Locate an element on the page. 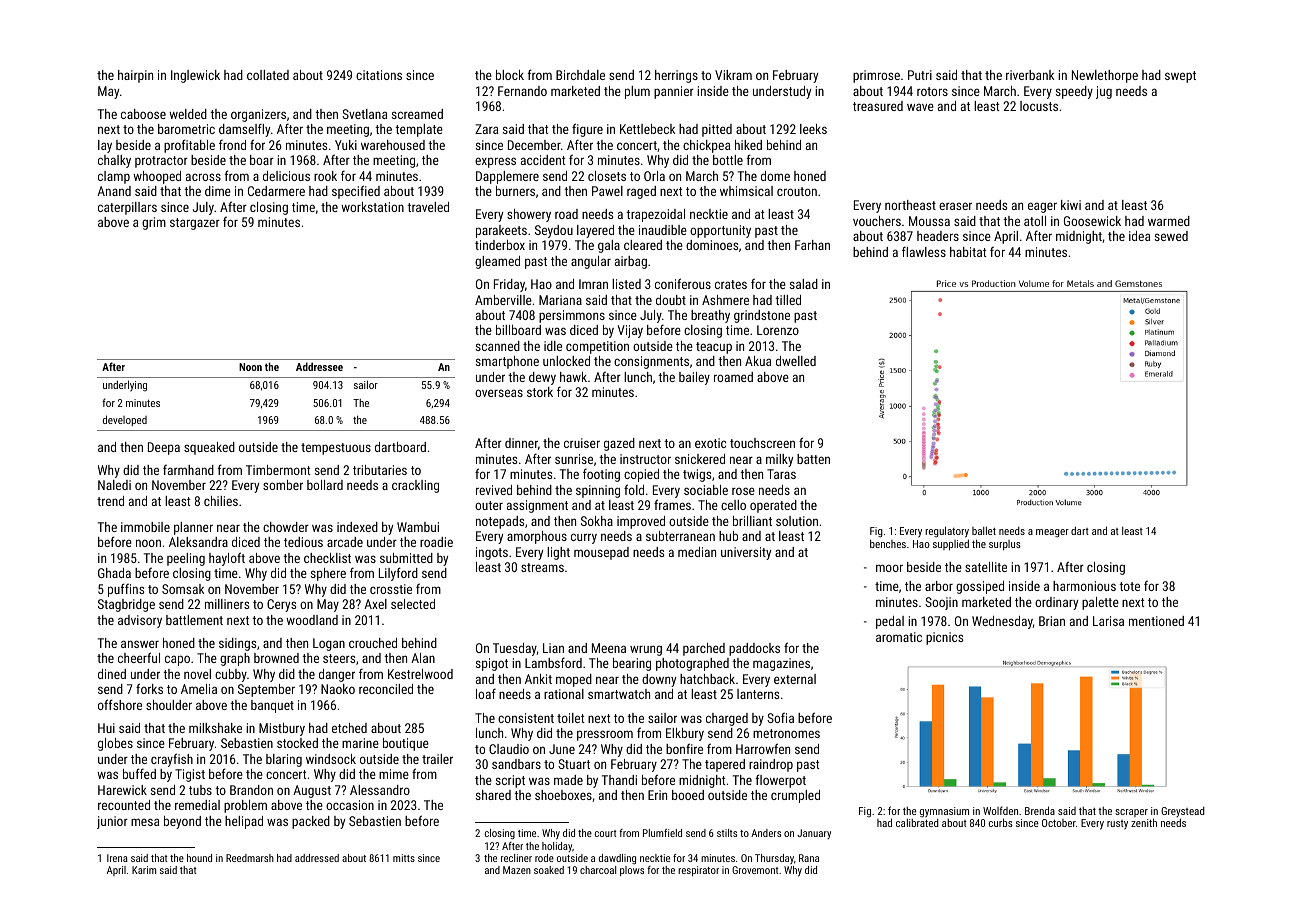 This page has height=924, width=1308. bailey is located at coordinates (694, 378).
